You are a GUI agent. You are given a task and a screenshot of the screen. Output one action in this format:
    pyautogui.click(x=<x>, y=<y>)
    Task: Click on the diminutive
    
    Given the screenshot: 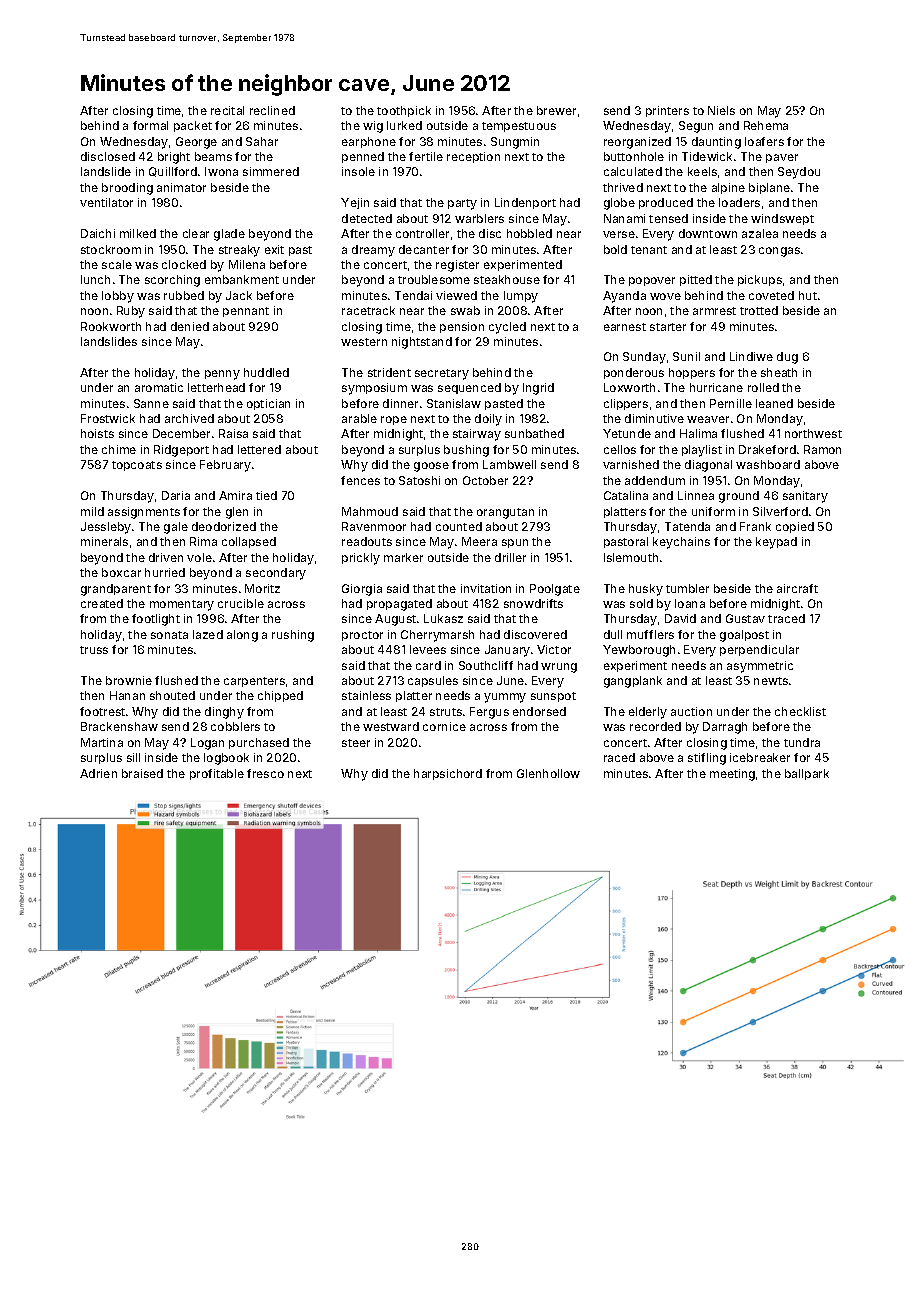 What is the action you would take?
    pyautogui.click(x=654, y=418)
